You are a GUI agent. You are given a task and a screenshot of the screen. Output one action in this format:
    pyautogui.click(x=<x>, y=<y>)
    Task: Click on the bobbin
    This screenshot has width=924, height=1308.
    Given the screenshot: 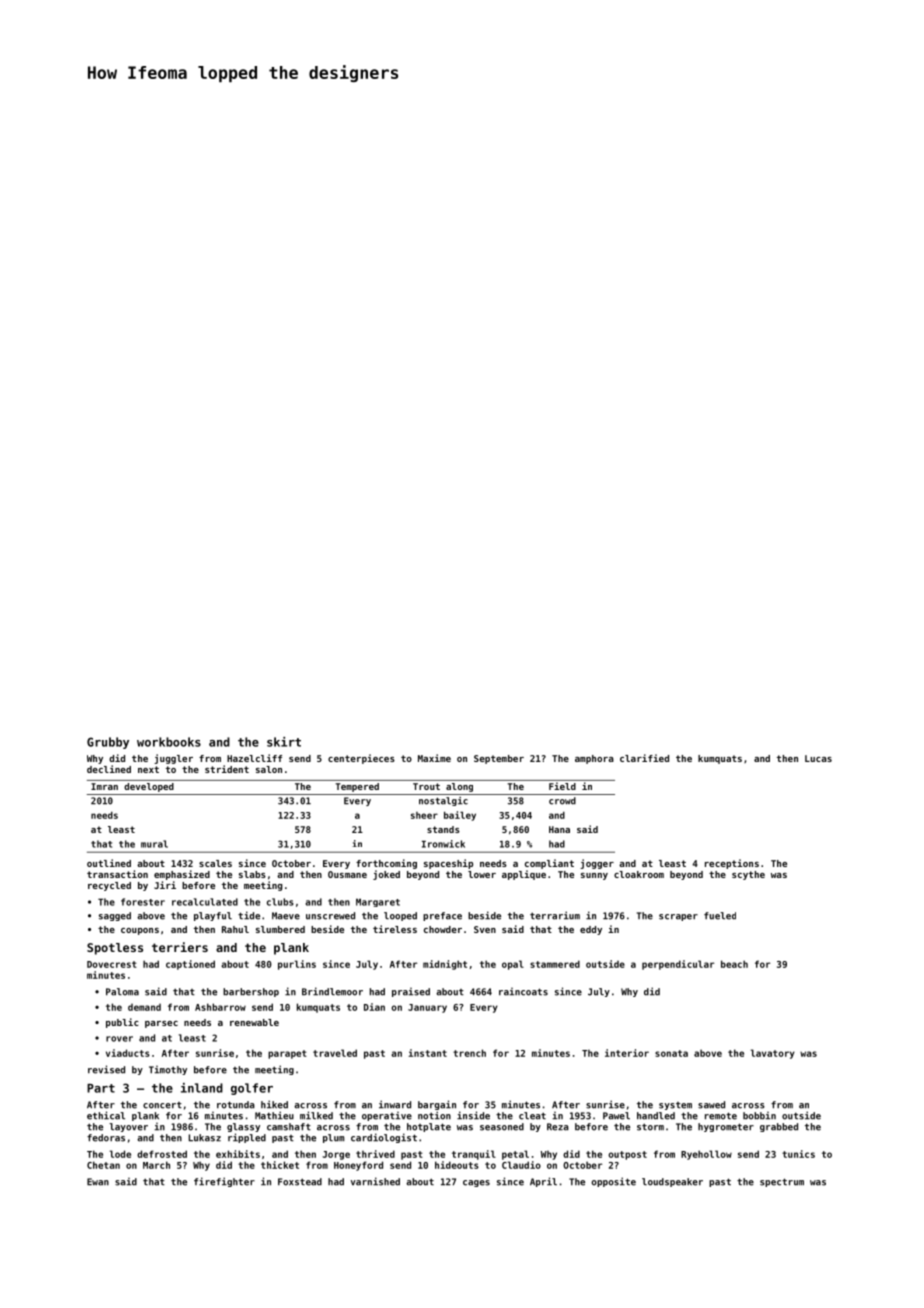 What is the action you would take?
    pyautogui.click(x=759, y=1116)
